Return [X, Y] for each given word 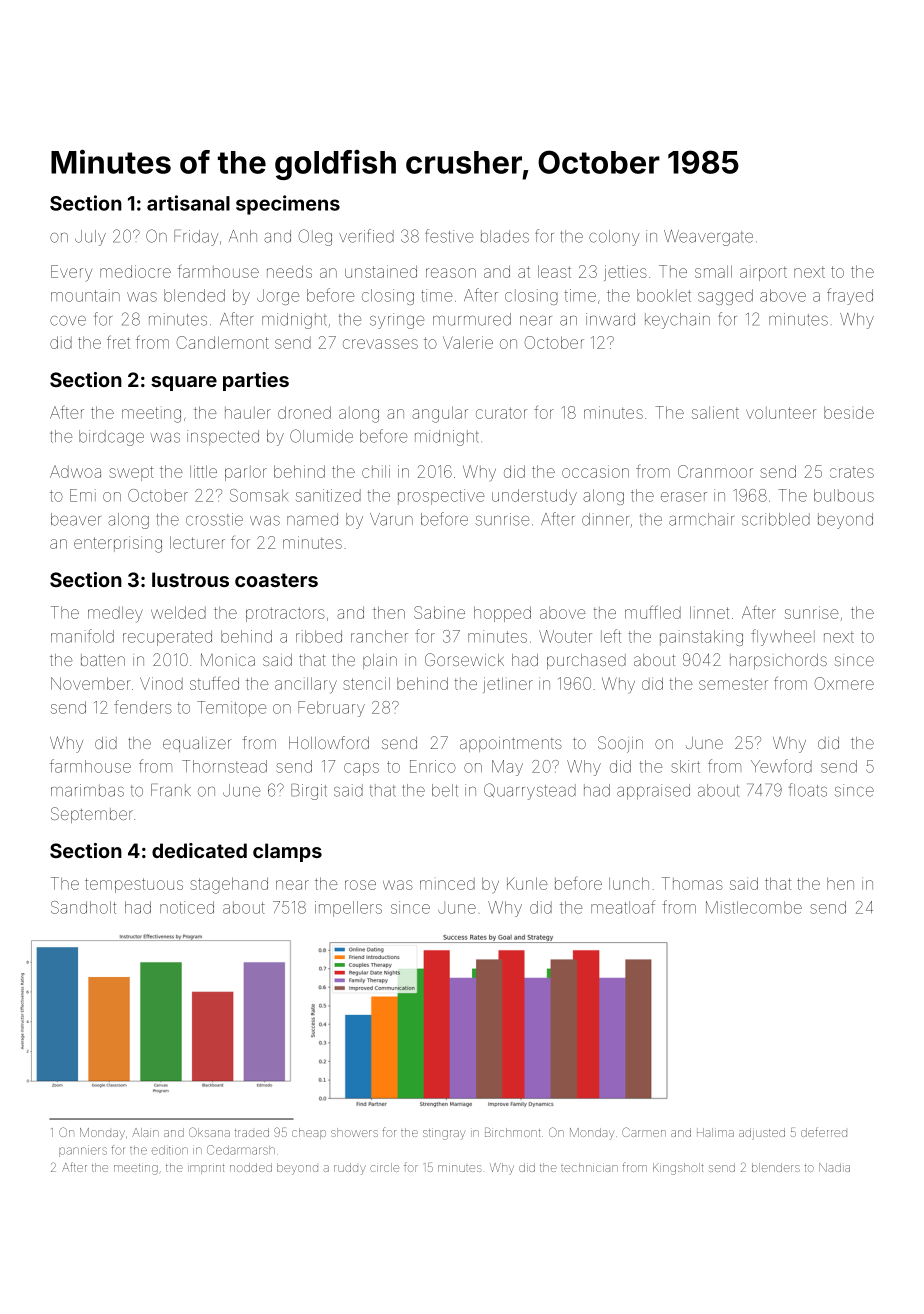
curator [501, 413]
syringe [397, 321]
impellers [348, 909]
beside [849, 412]
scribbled [776, 519]
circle [384, 1167]
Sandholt [83, 907]
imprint [206, 1169]
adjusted [762, 1134]
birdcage [111, 438]
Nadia [834, 1167]
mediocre [135, 271]
